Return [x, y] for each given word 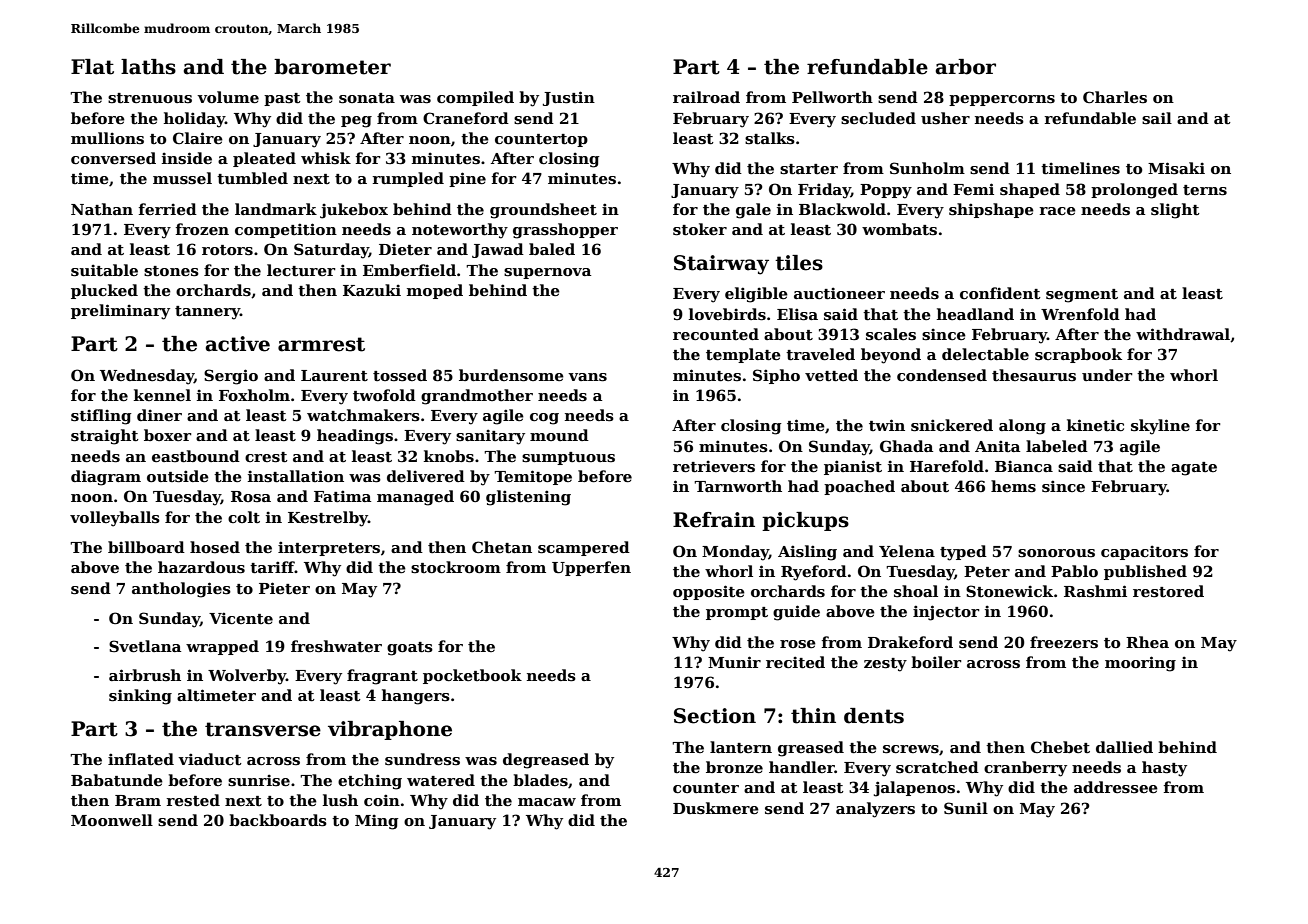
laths [148, 67]
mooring [1140, 664]
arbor [966, 67]
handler [802, 767]
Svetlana [145, 646]
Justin [569, 98]
